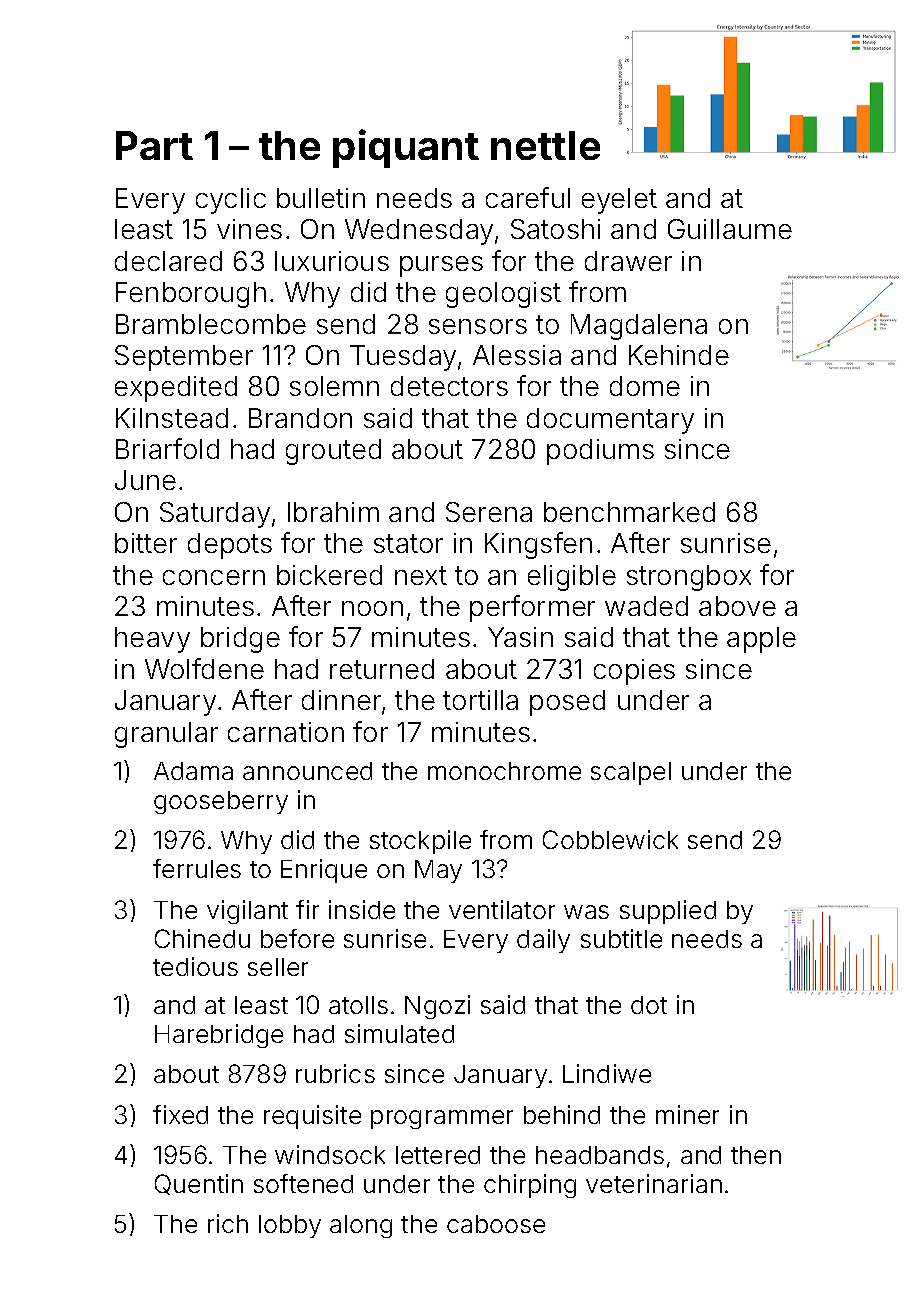 The image size is (924, 1311). What do you see at coordinates (230, 546) in the document?
I see `depots` at bounding box center [230, 546].
